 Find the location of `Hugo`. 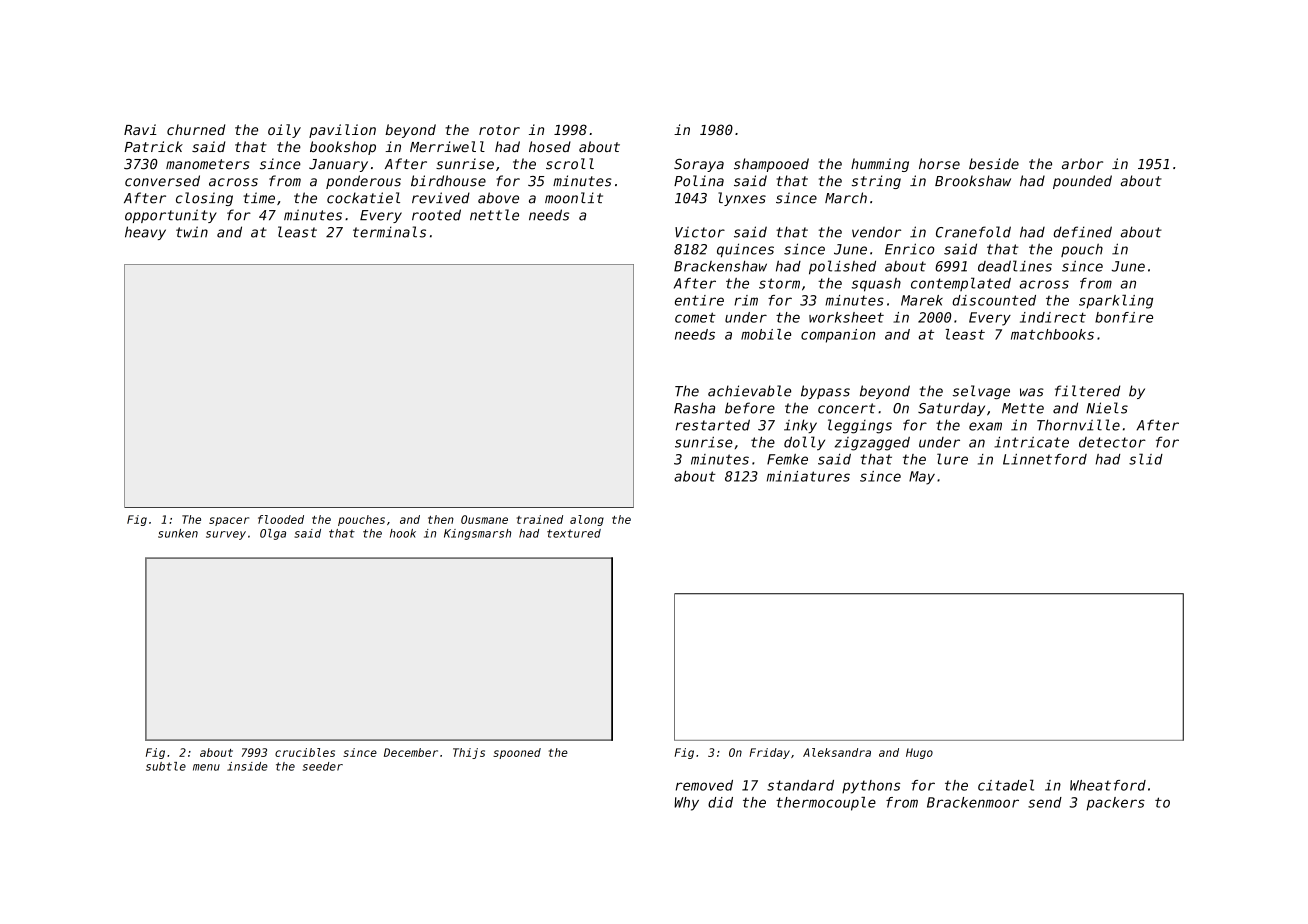

Hugo is located at coordinates (919, 753).
